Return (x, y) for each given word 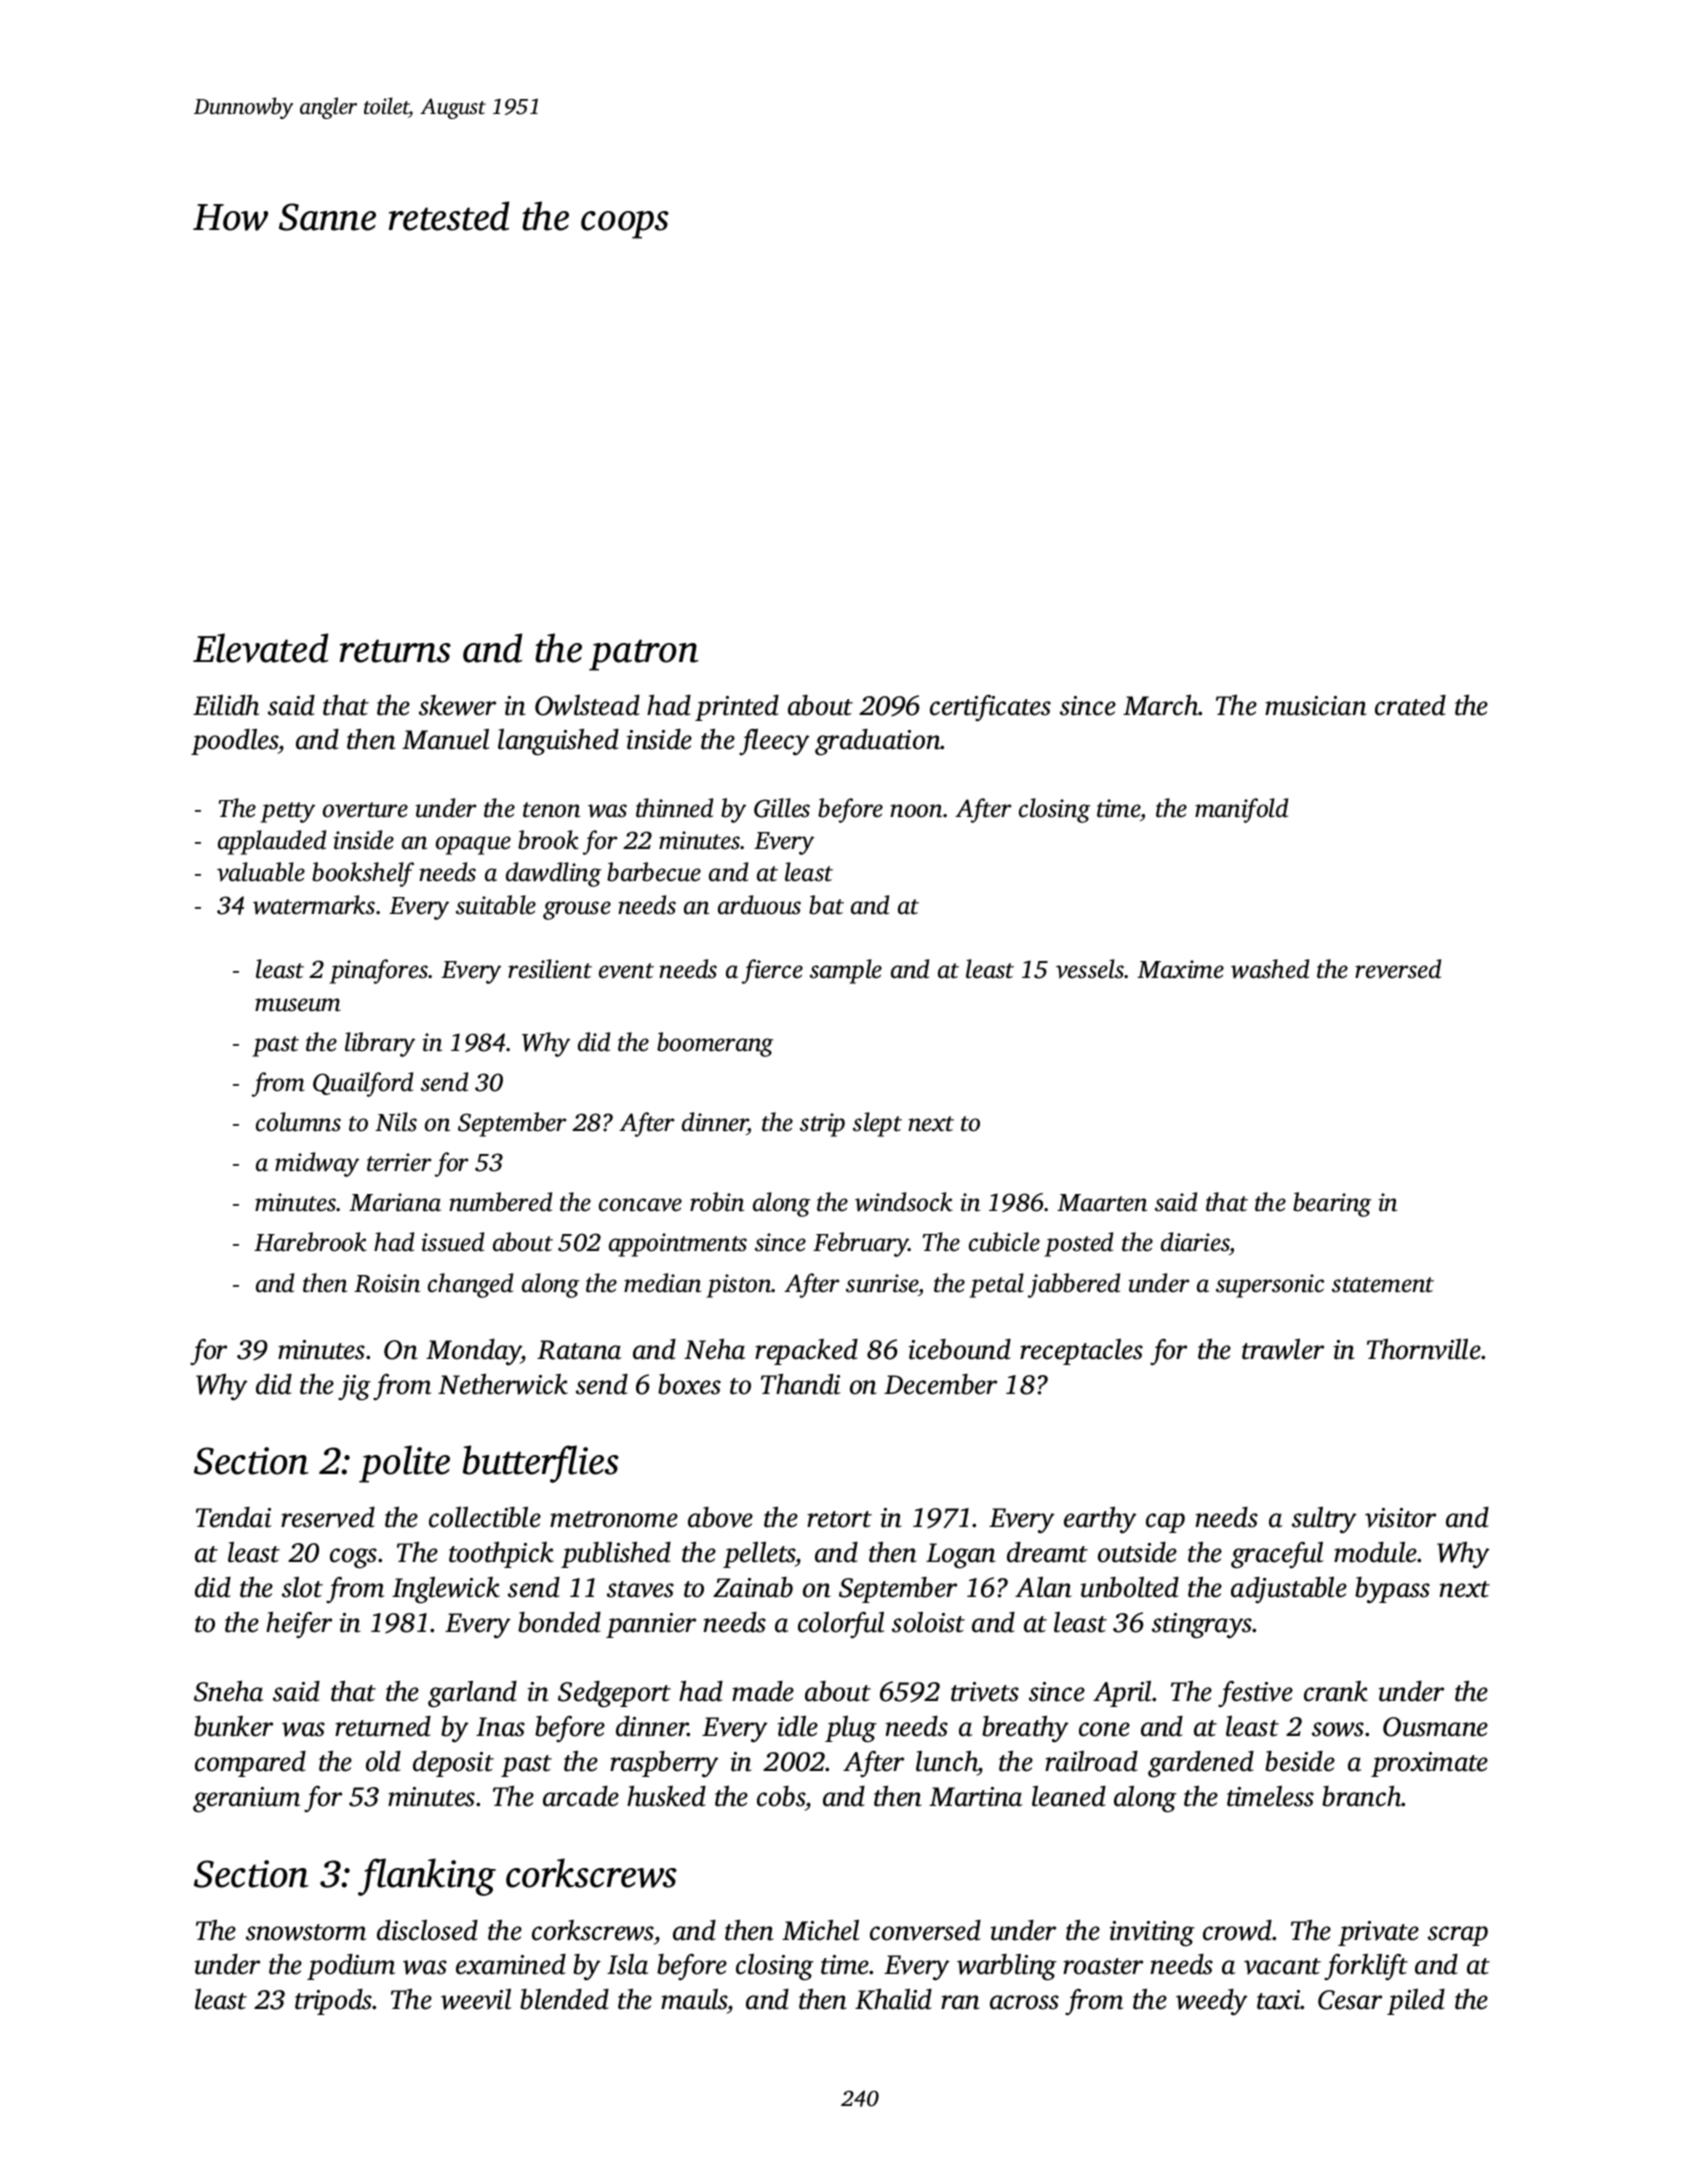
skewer (457, 705)
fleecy (774, 742)
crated (1410, 705)
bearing (1332, 1204)
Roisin (387, 1283)
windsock (904, 1202)
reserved (328, 1517)
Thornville (1424, 1349)
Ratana (579, 1350)
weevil (476, 1999)
